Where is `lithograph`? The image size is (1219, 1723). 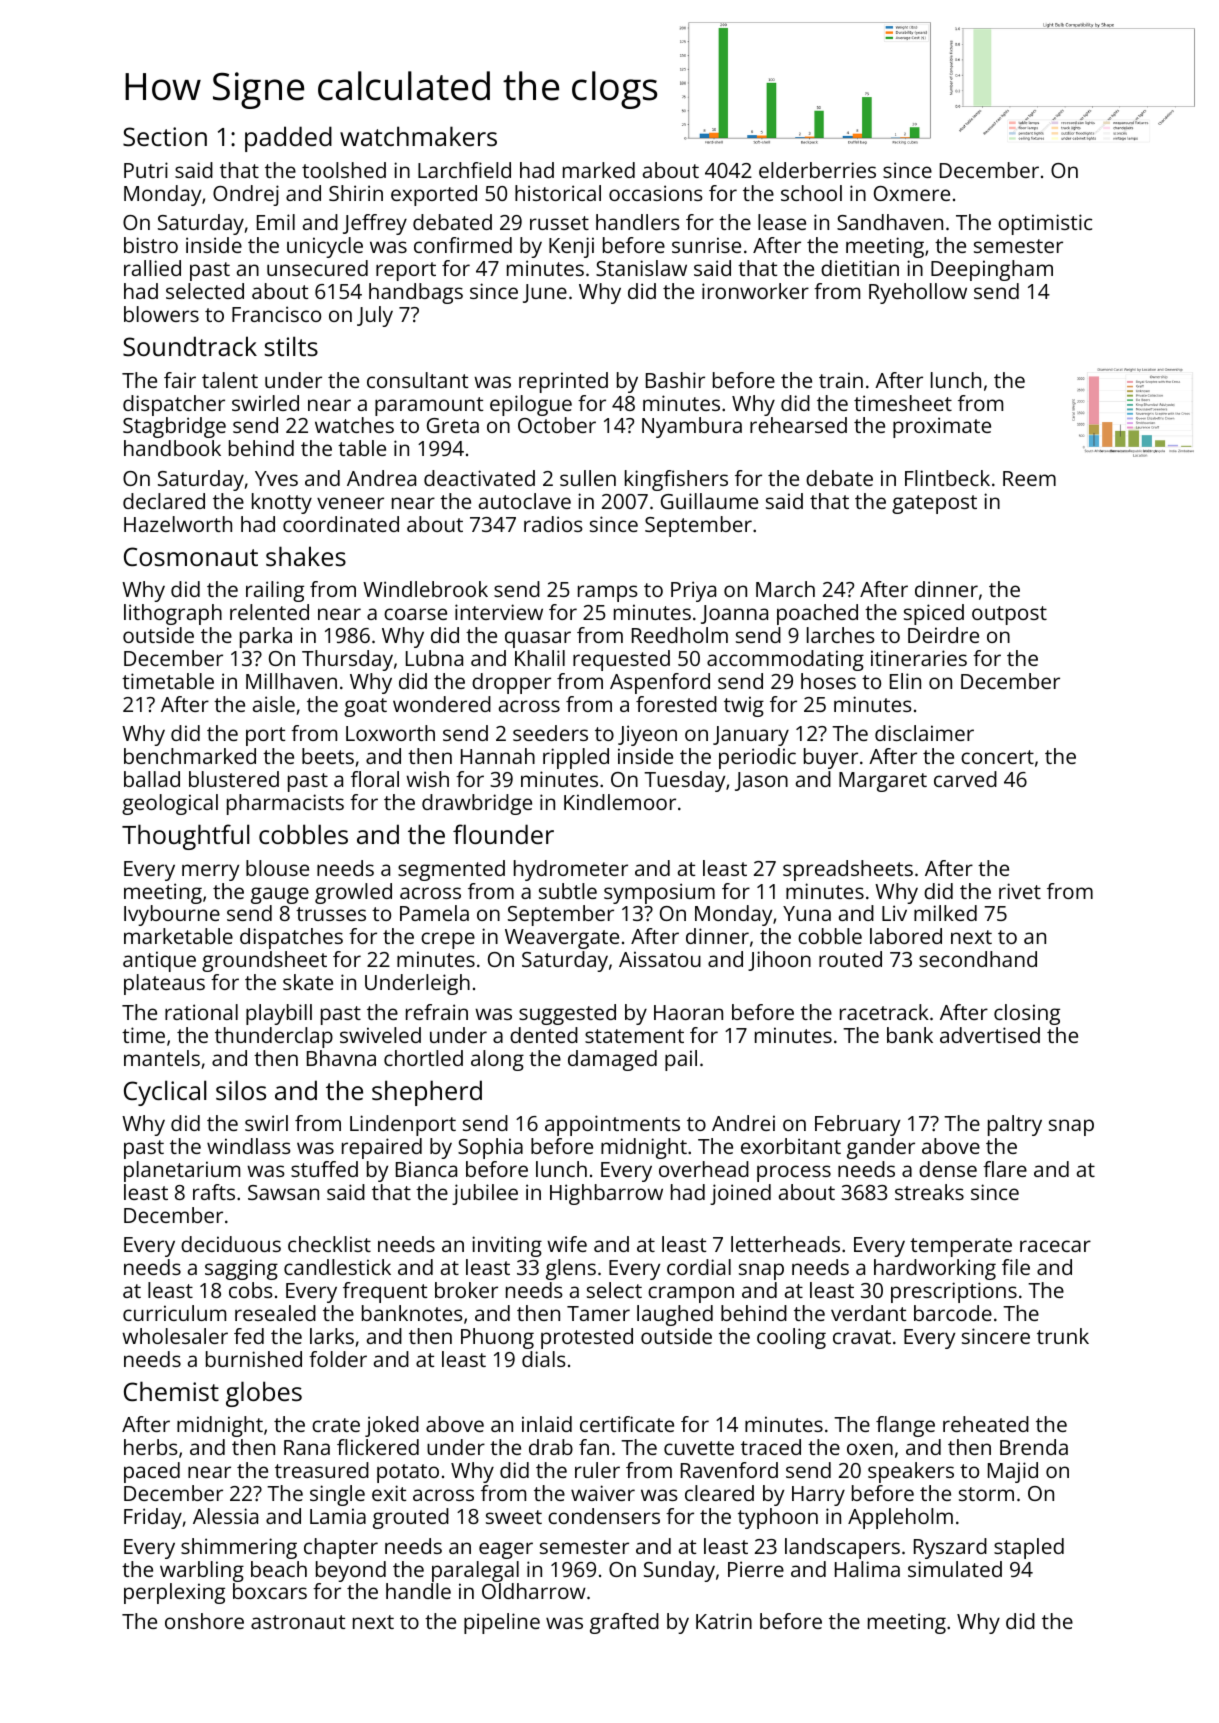 lithograph is located at coordinates (173, 614).
